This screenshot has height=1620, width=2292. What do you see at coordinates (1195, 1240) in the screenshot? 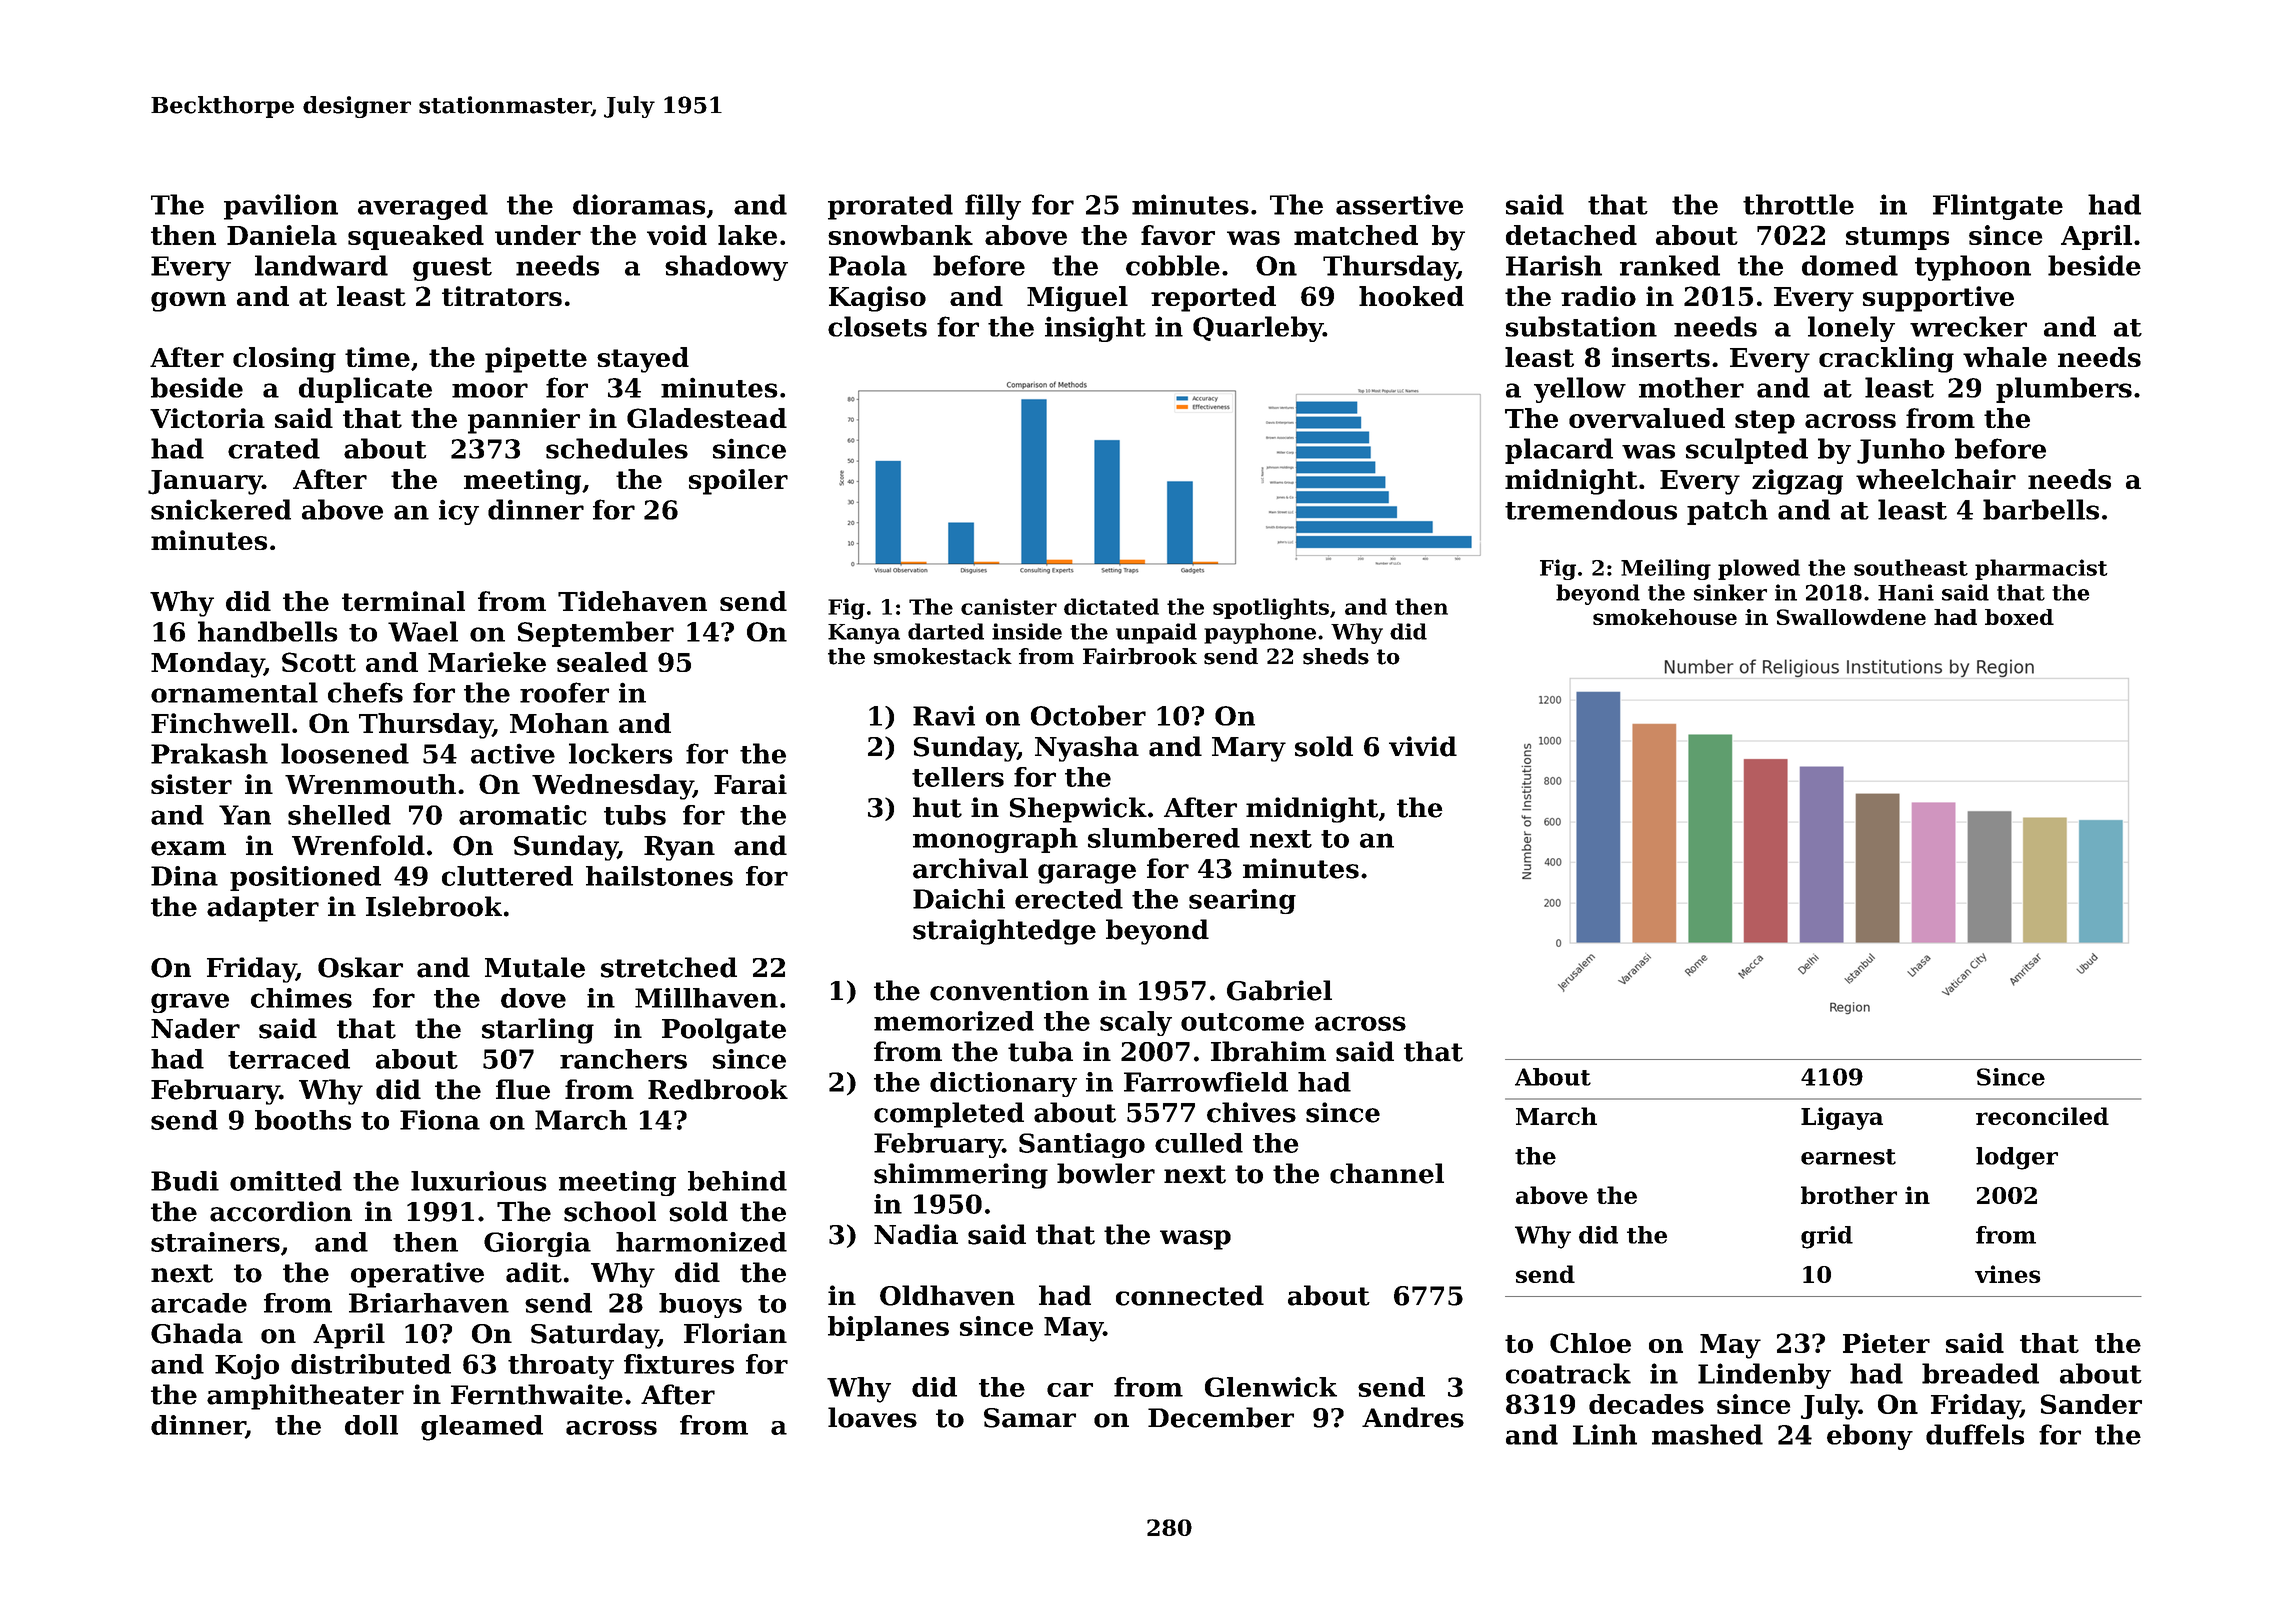
I see `wasp` at bounding box center [1195, 1240].
